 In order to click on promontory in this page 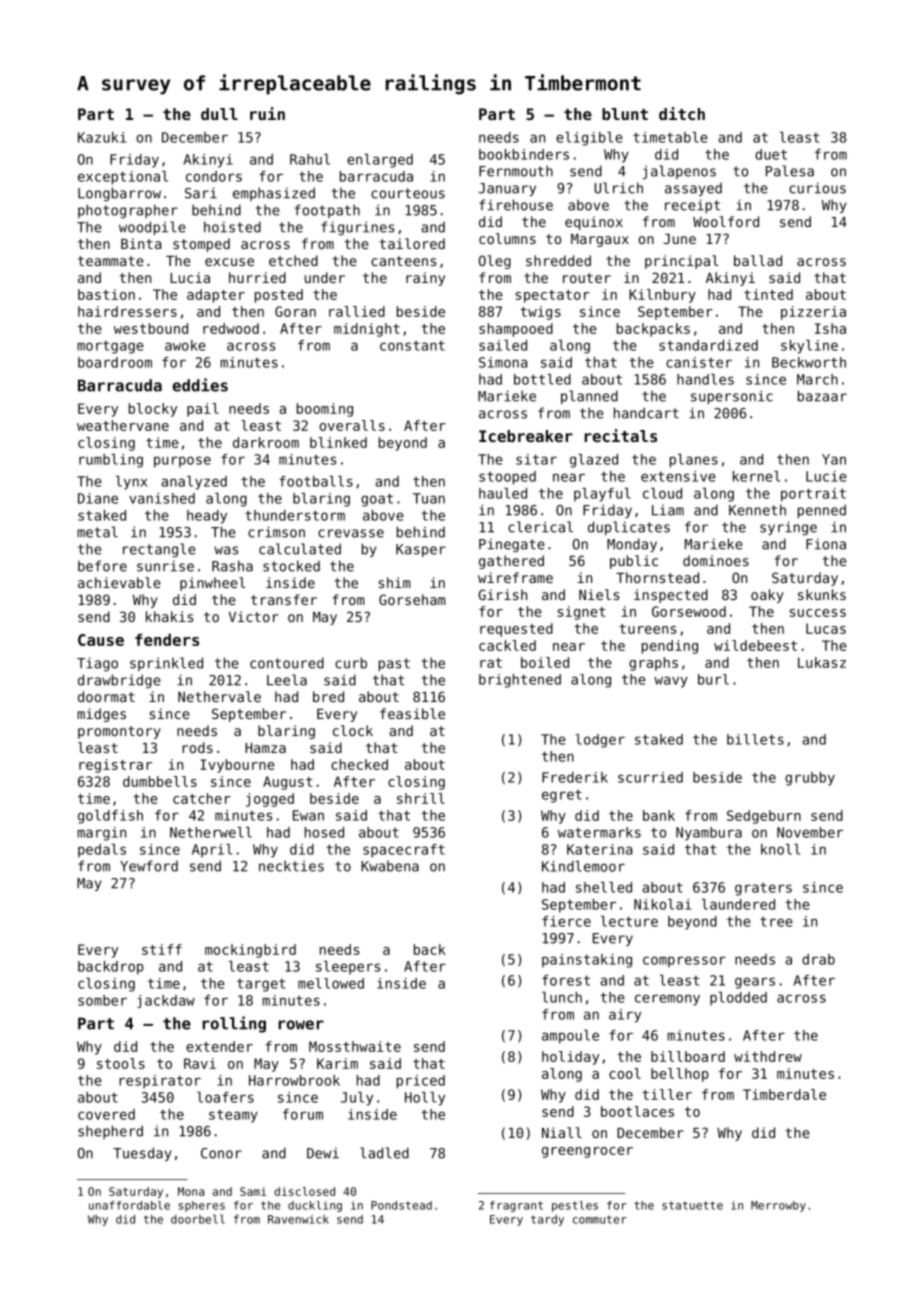, I will do `click(119, 732)`.
